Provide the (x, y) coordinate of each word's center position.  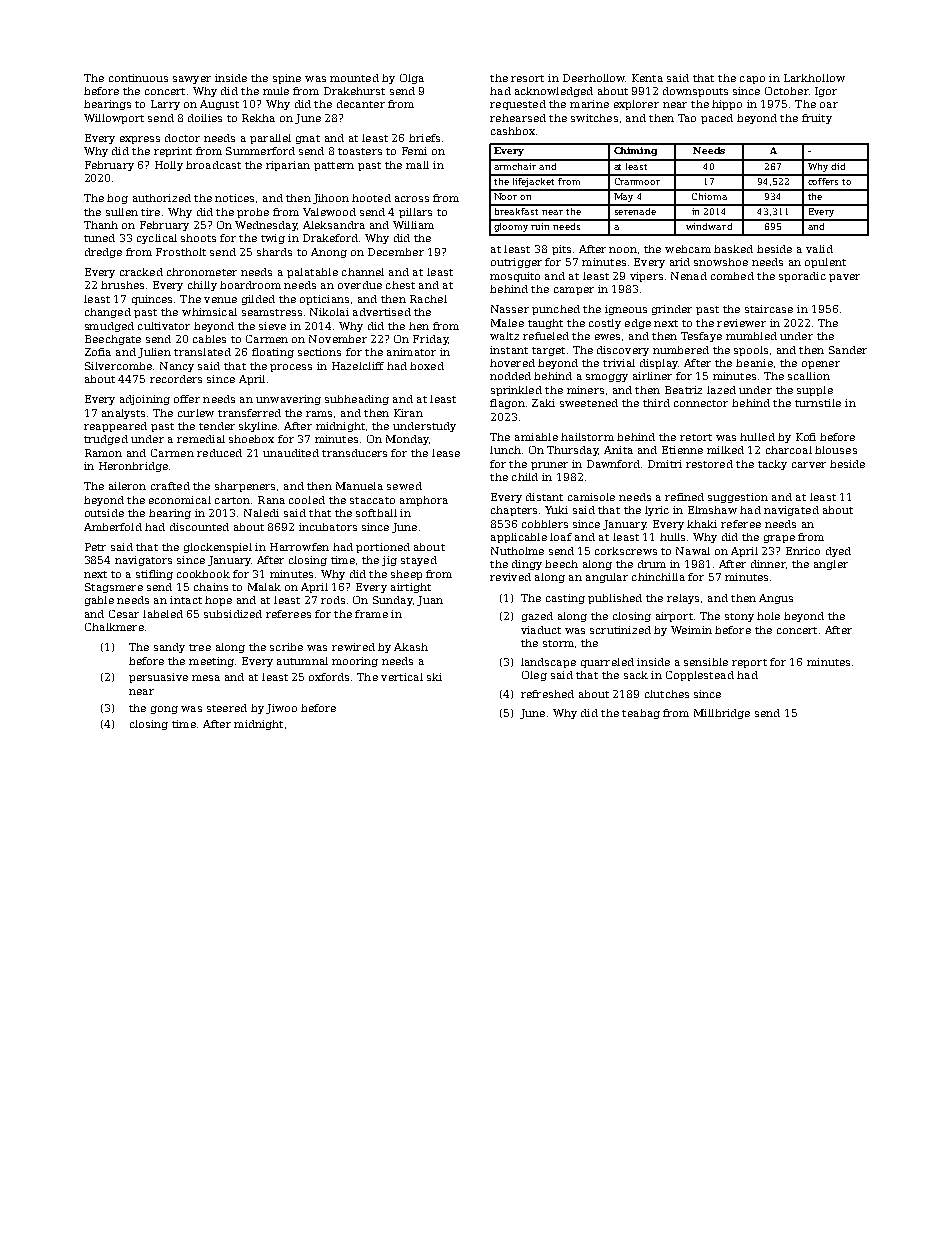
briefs (424, 138)
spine (287, 79)
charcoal (789, 450)
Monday (407, 440)
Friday (430, 340)
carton (232, 500)
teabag (641, 714)
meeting (211, 662)
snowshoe (721, 262)
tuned (99, 238)
